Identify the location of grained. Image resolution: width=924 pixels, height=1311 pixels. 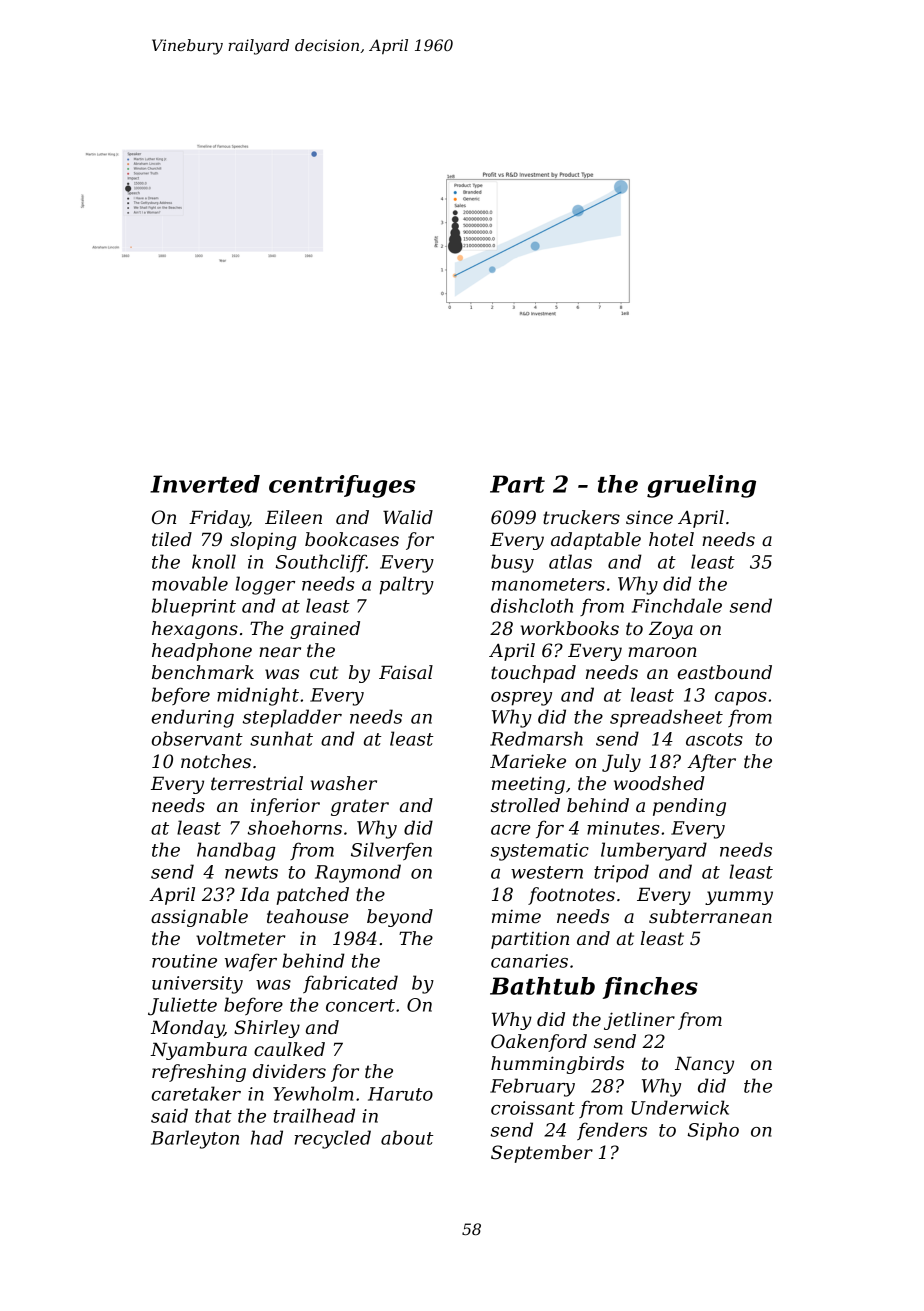
(325, 630).
